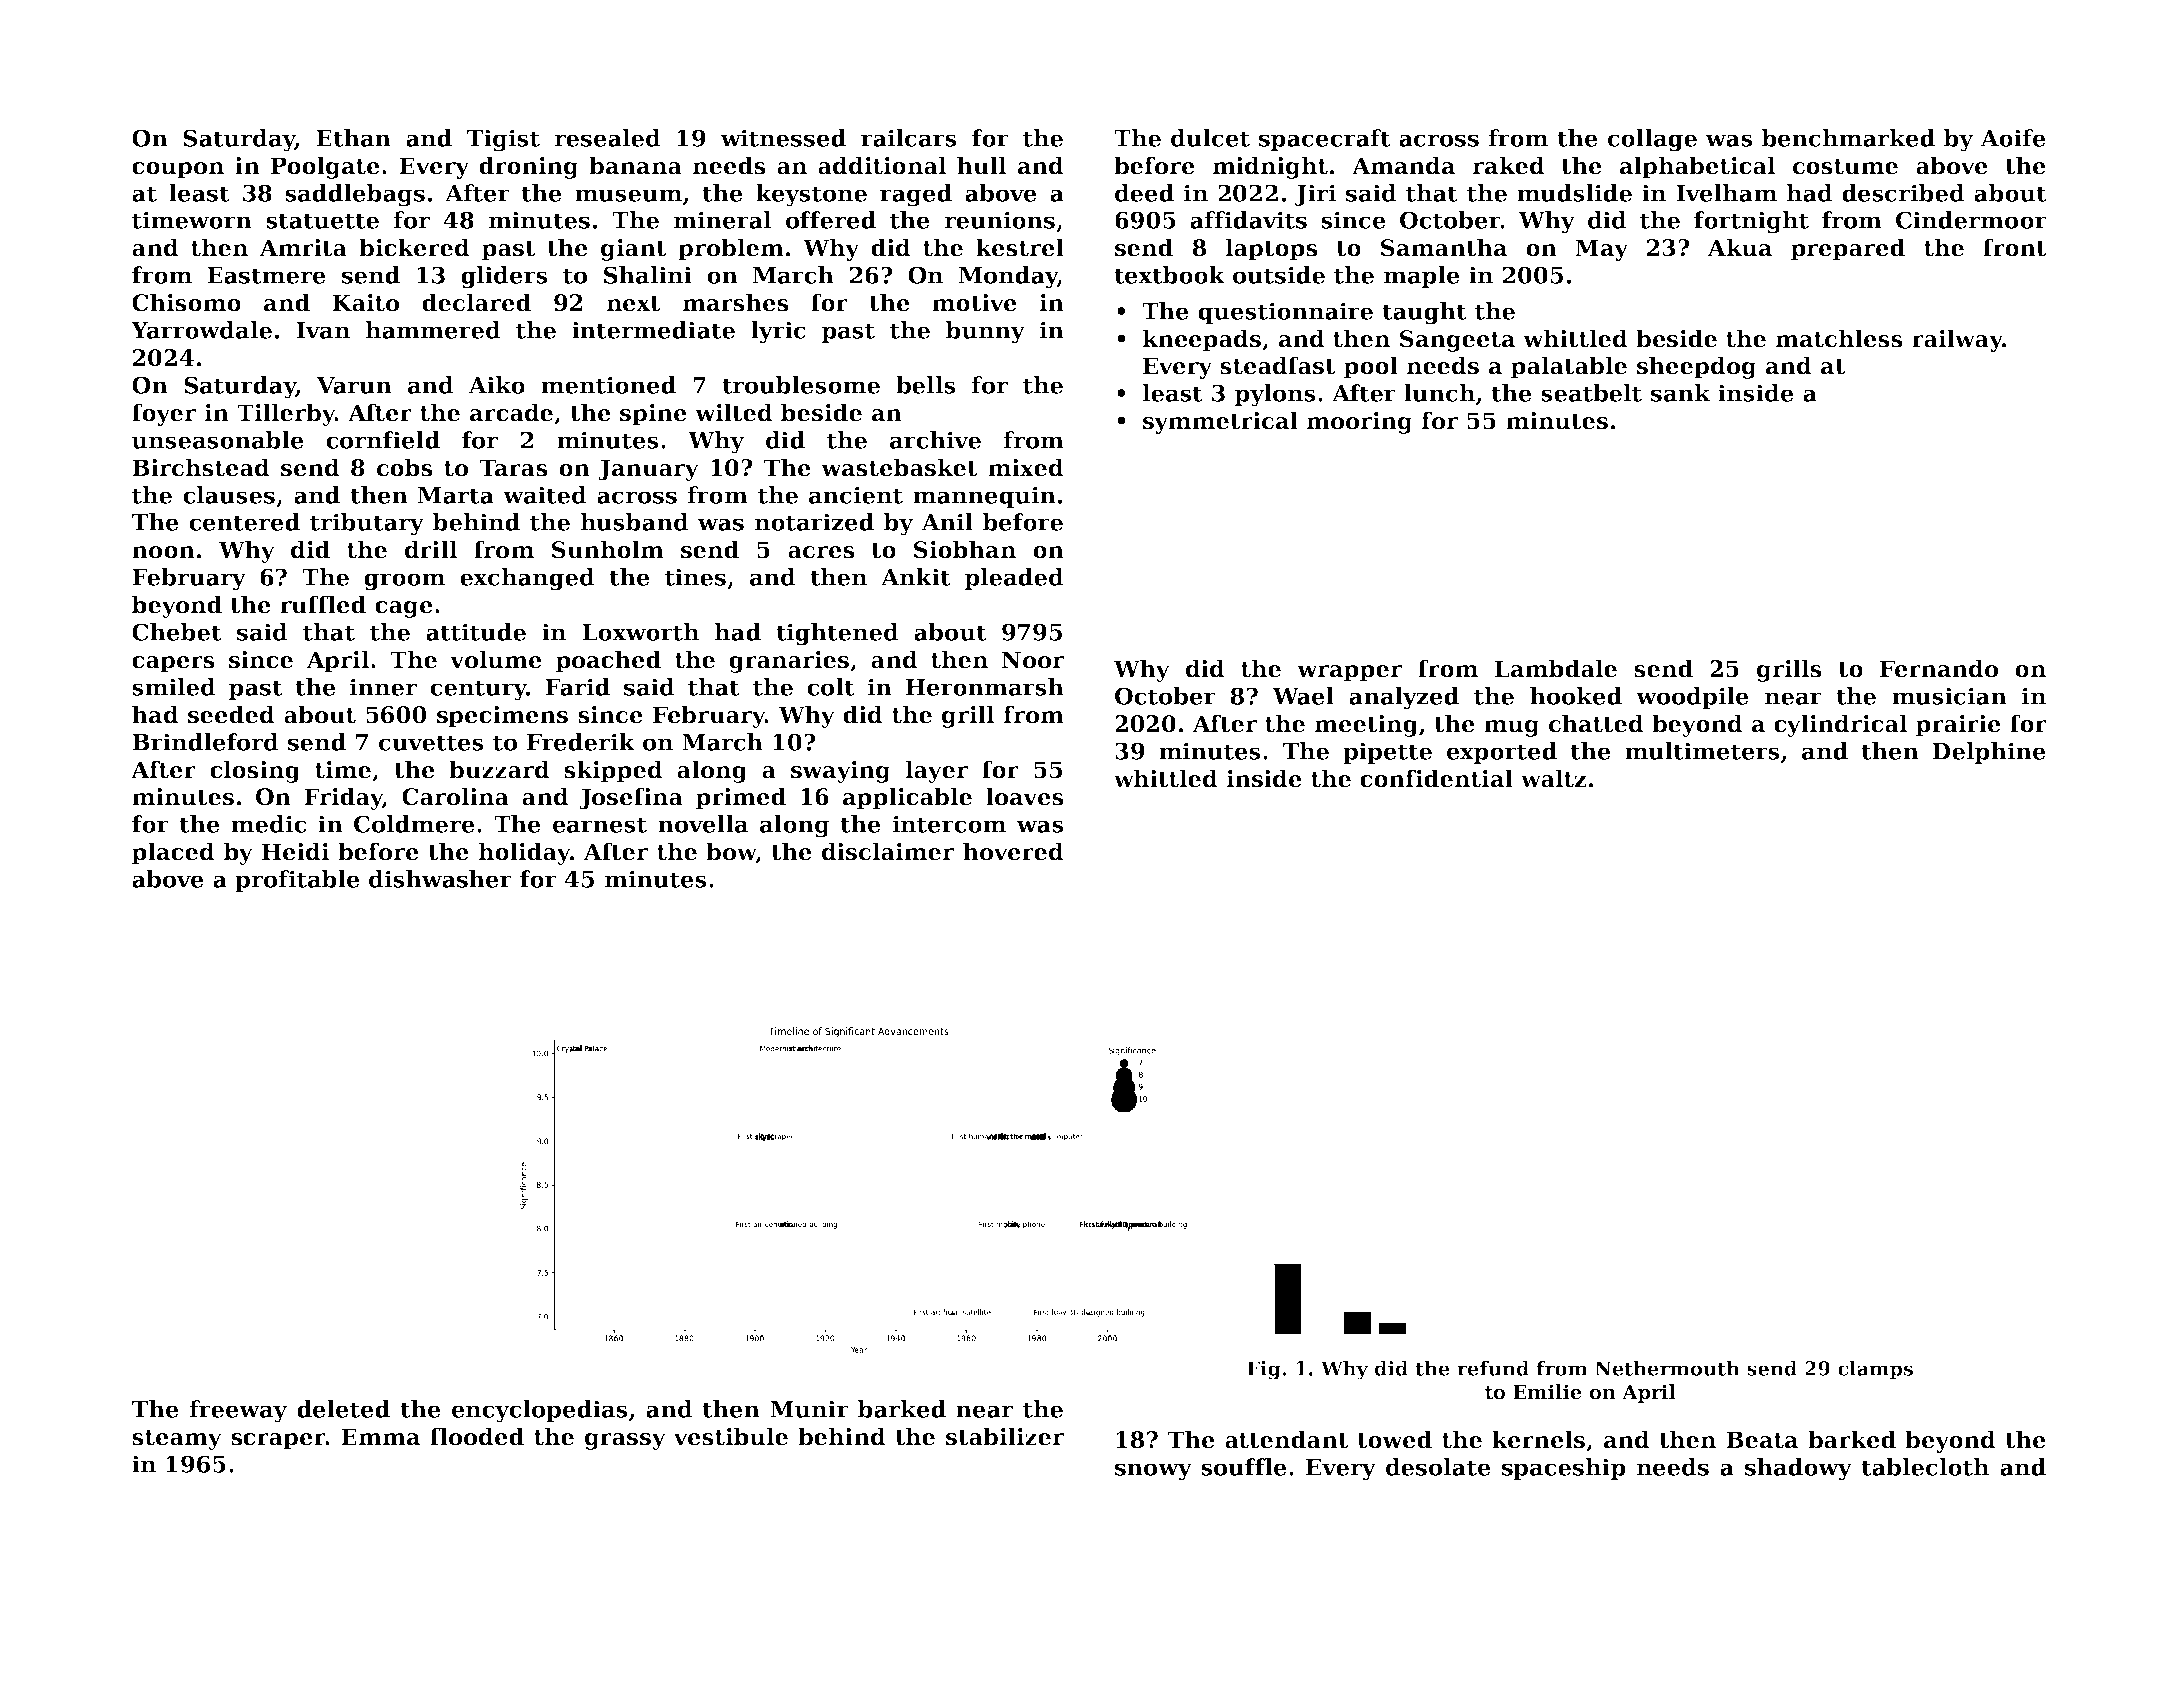 The width and height of the image is (2178, 1683). Describe the element at coordinates (173, 853) in the image. I see `placed` at that location.
